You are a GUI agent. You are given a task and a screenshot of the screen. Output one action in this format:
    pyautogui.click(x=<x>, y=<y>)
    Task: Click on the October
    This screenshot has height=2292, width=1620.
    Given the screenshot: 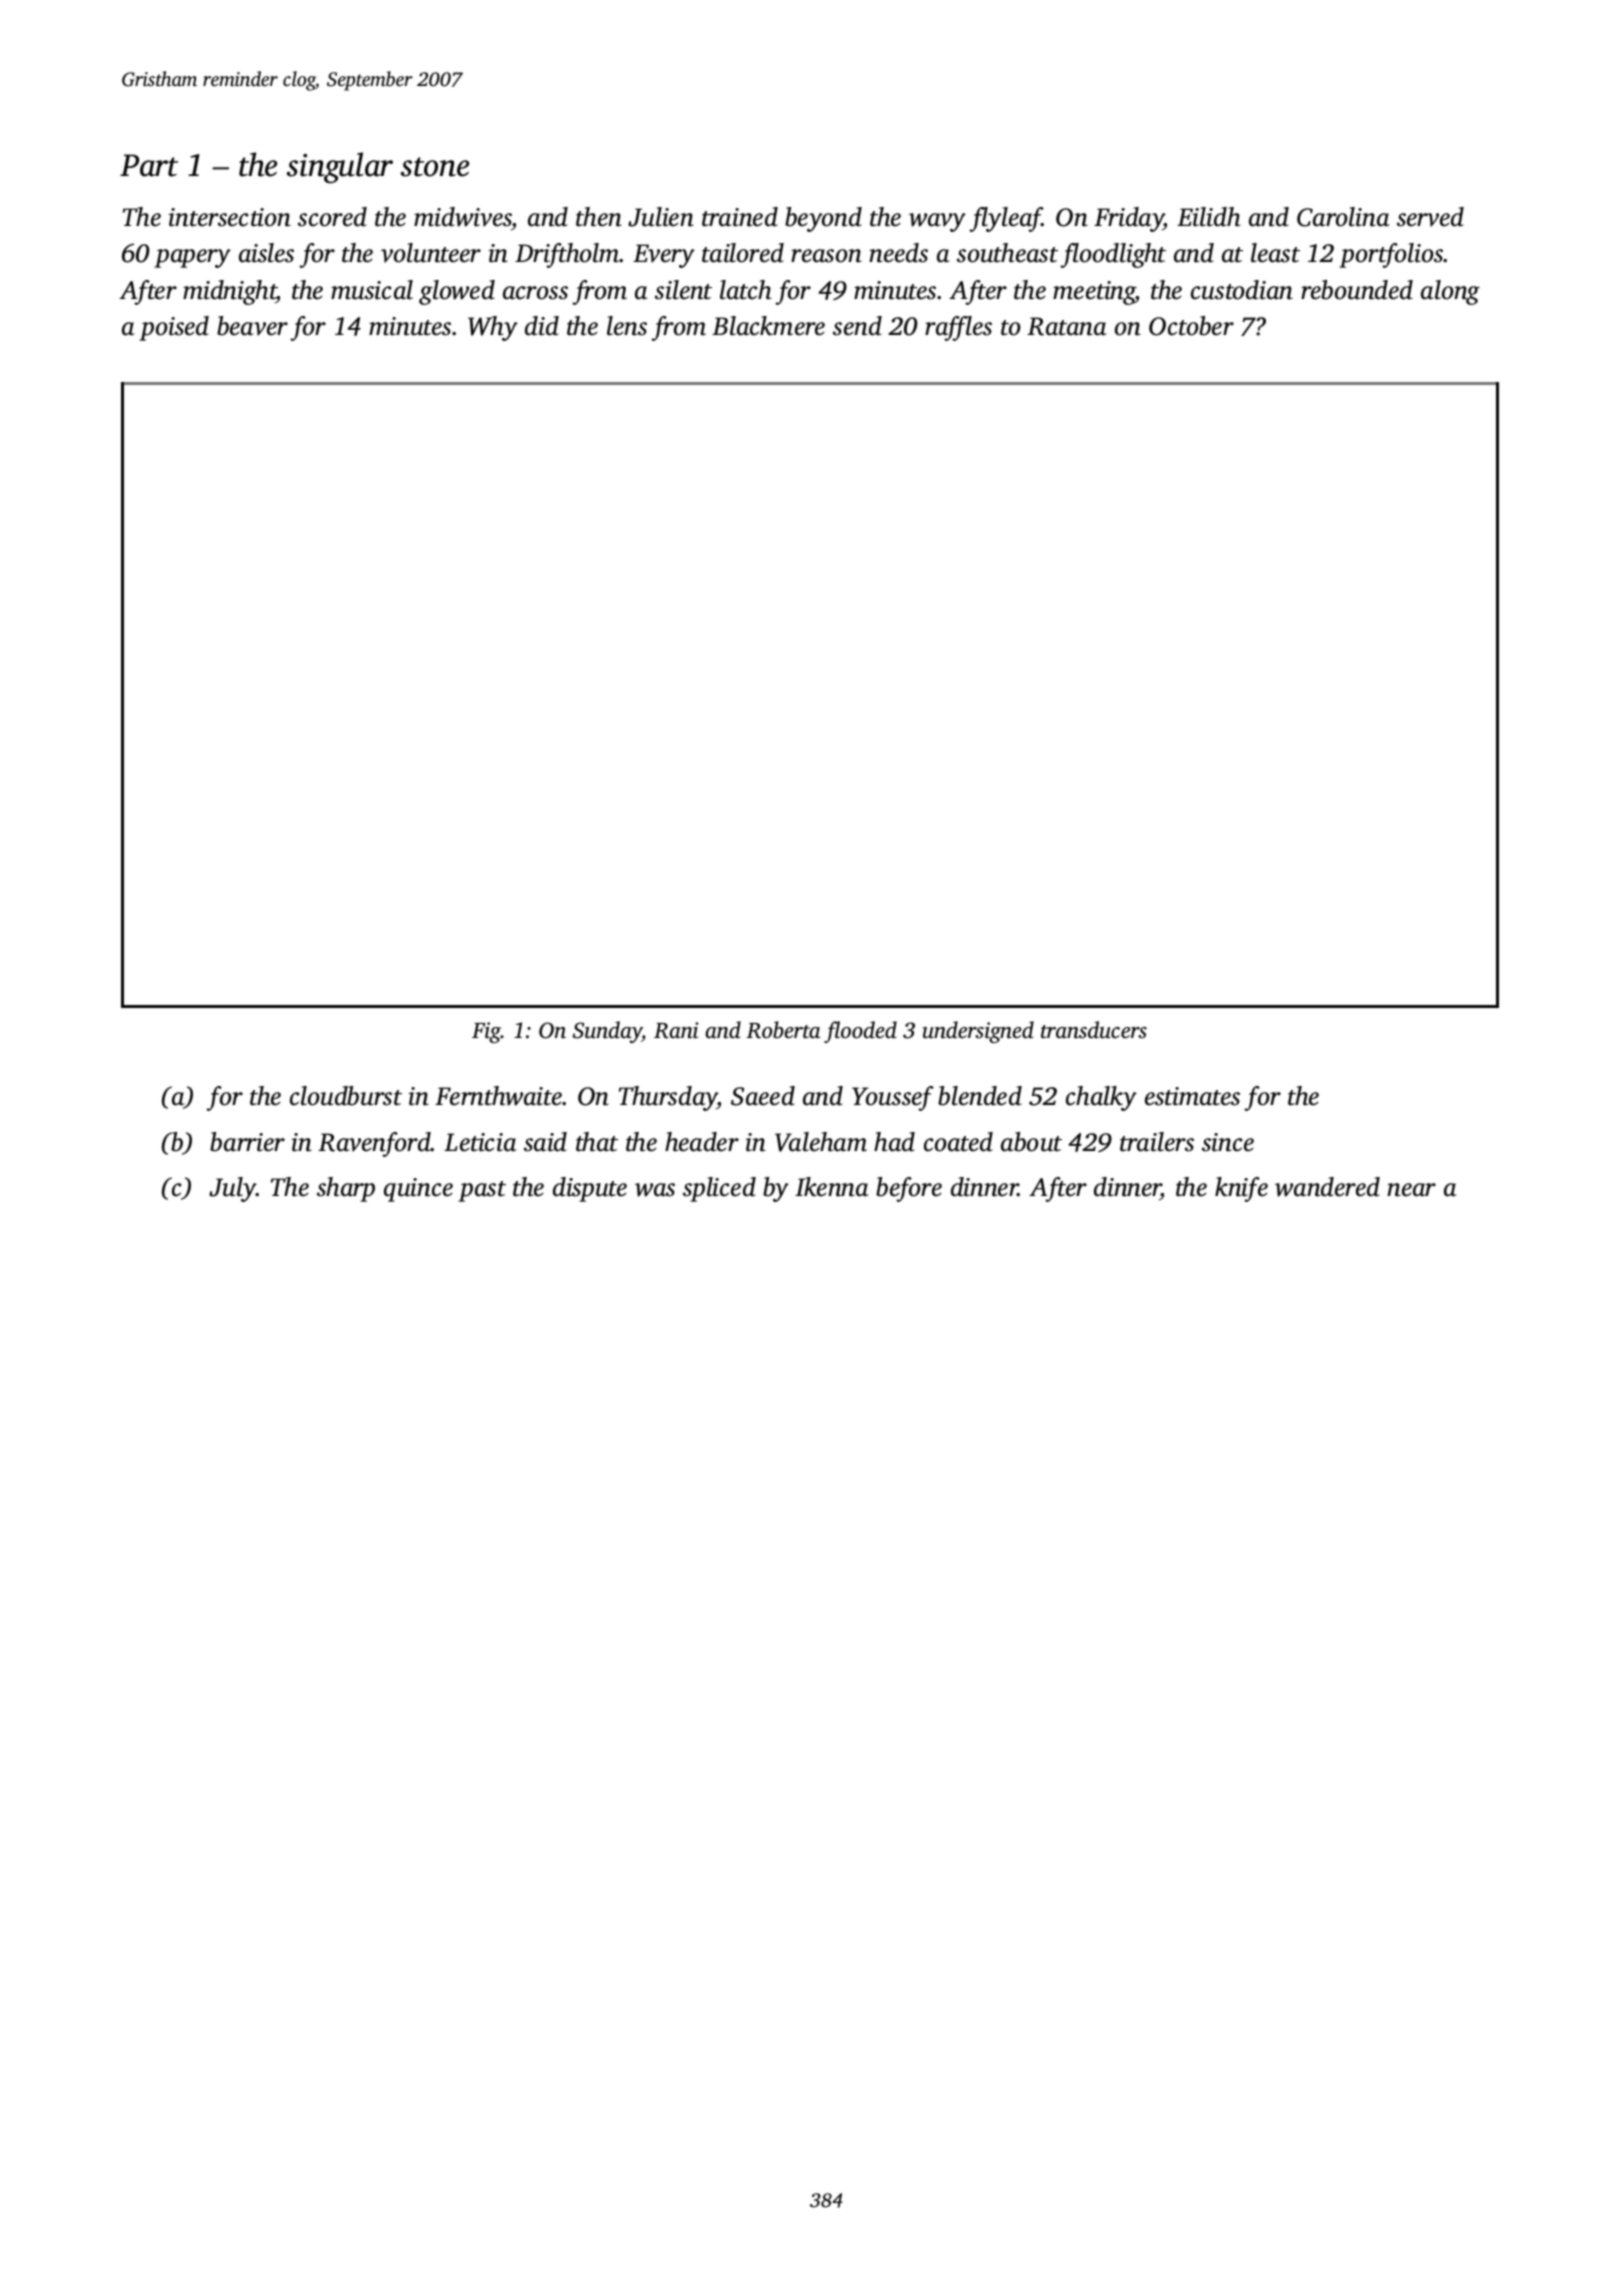 What is the action you would take?
    pyautogui.click(x=1191, y=326)
